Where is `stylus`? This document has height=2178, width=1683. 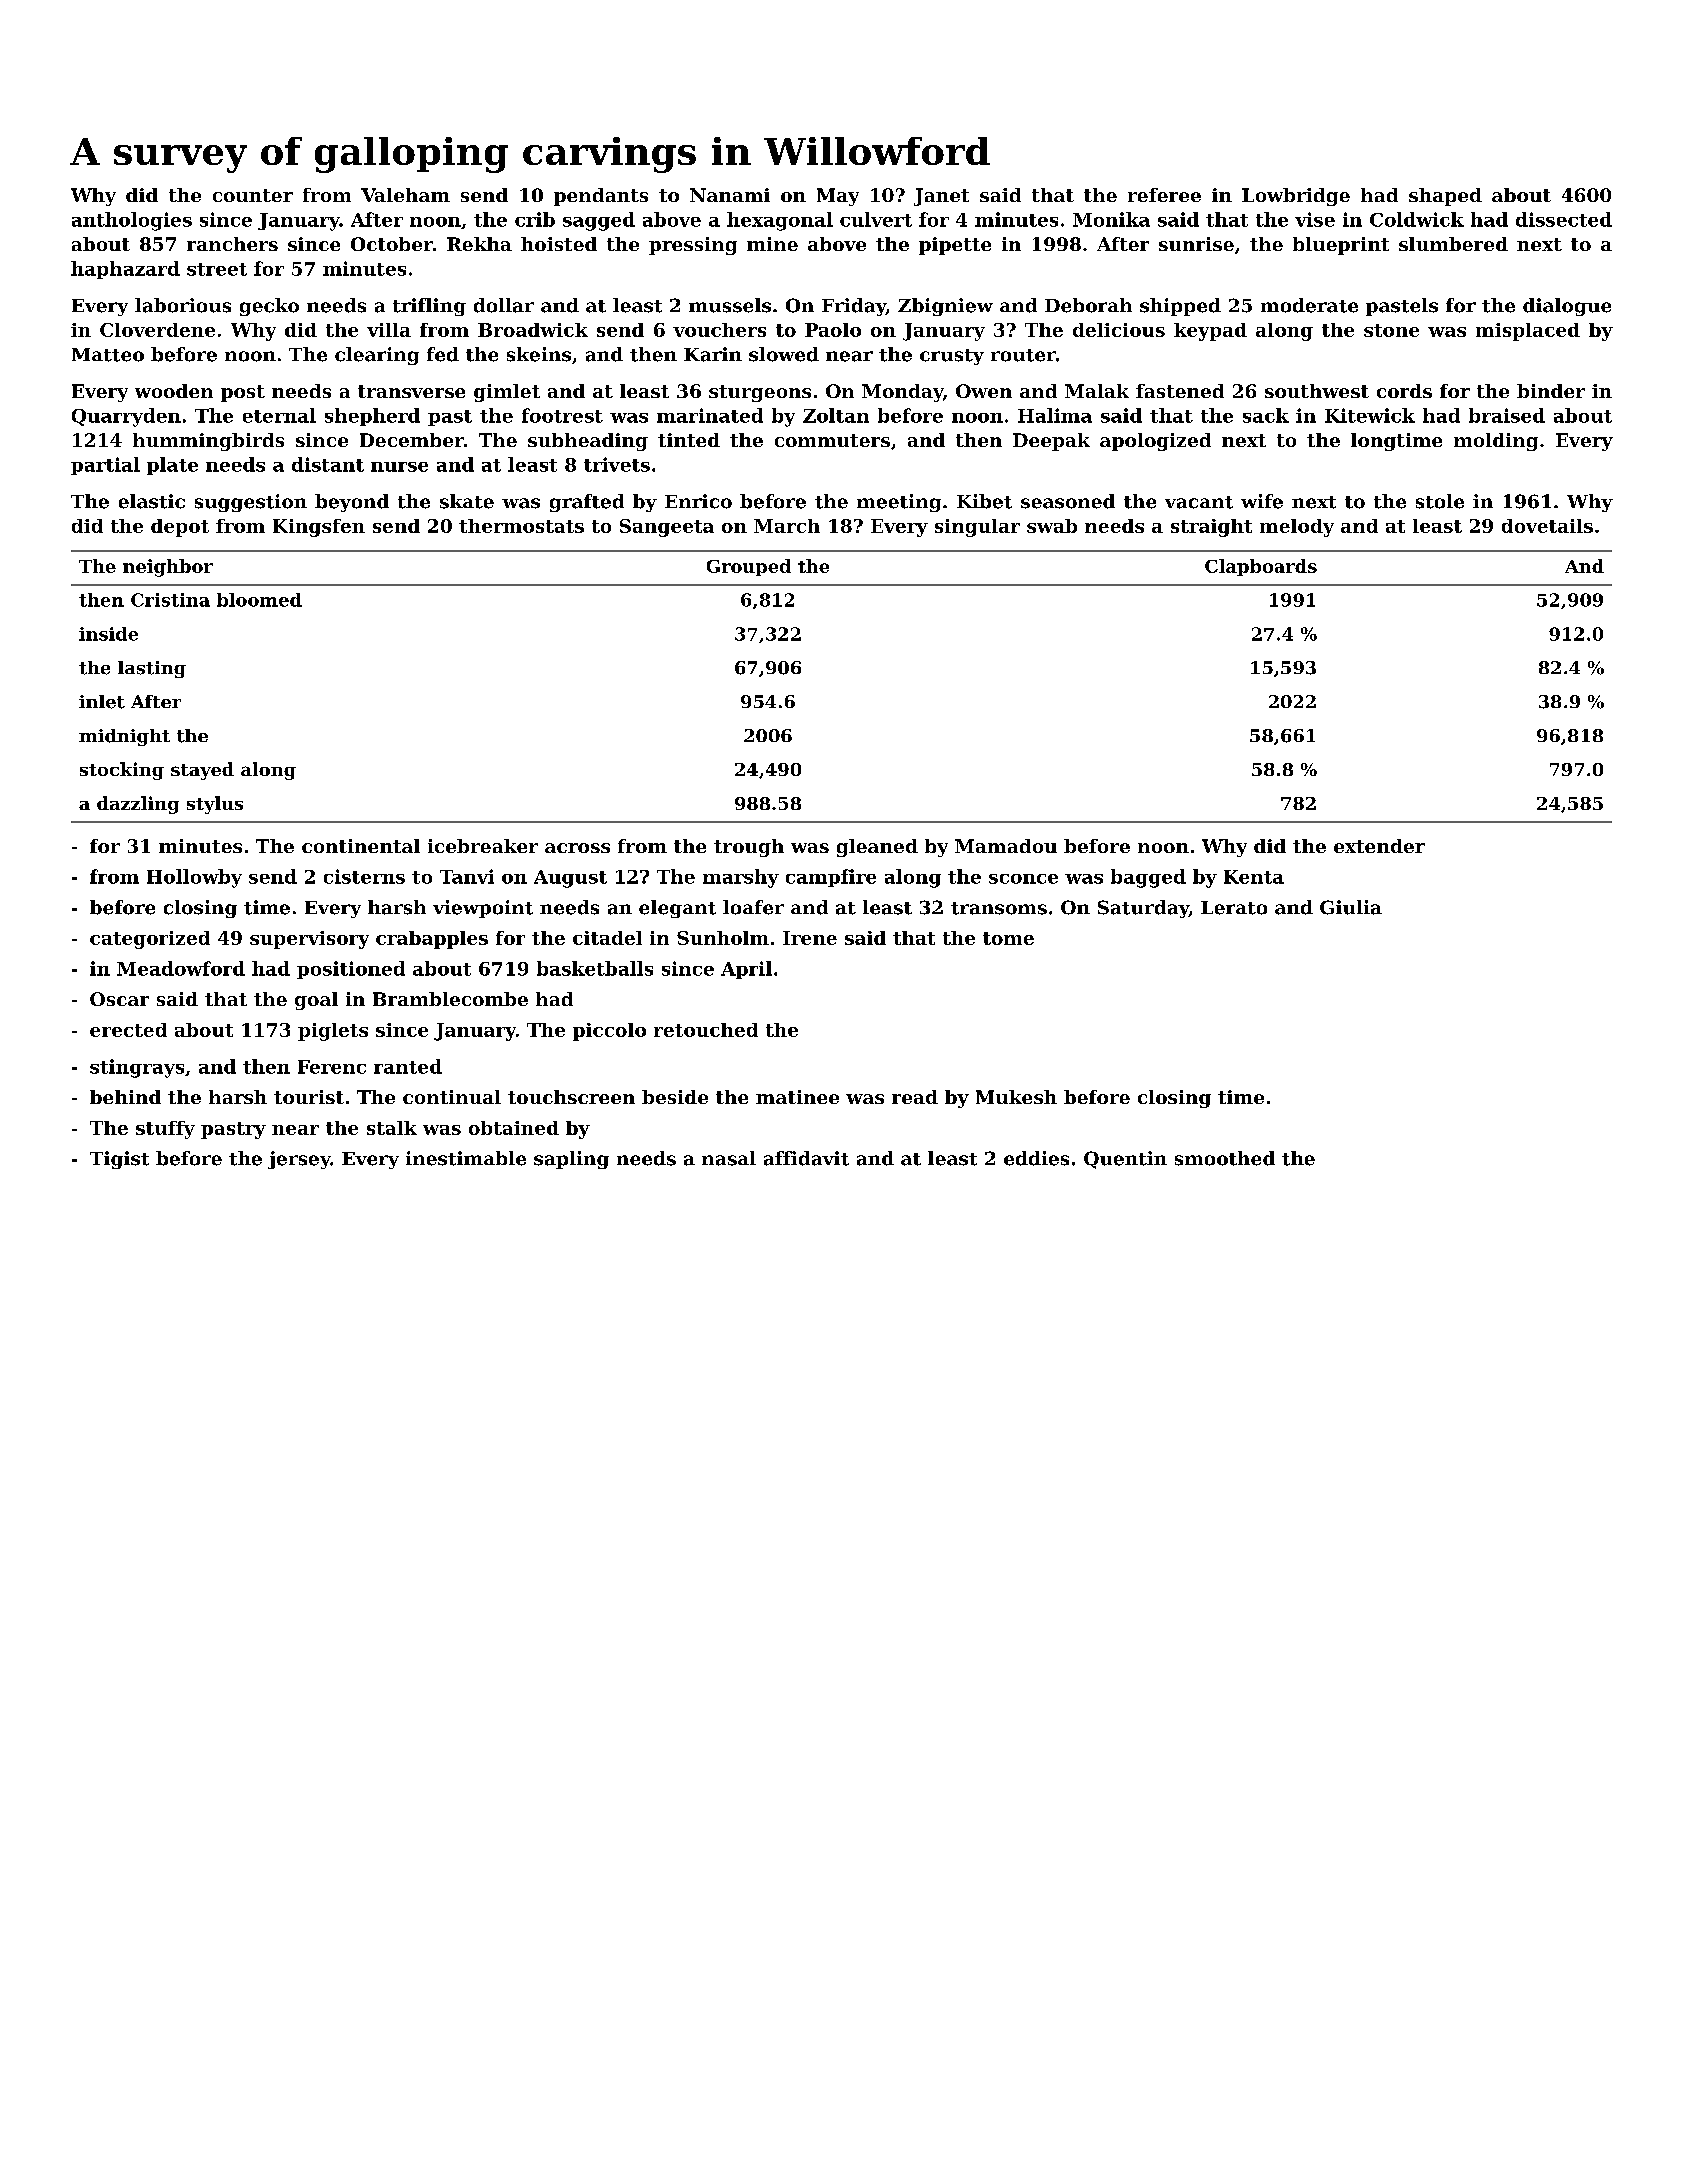
stylus is located at coordinates (215, 805).
